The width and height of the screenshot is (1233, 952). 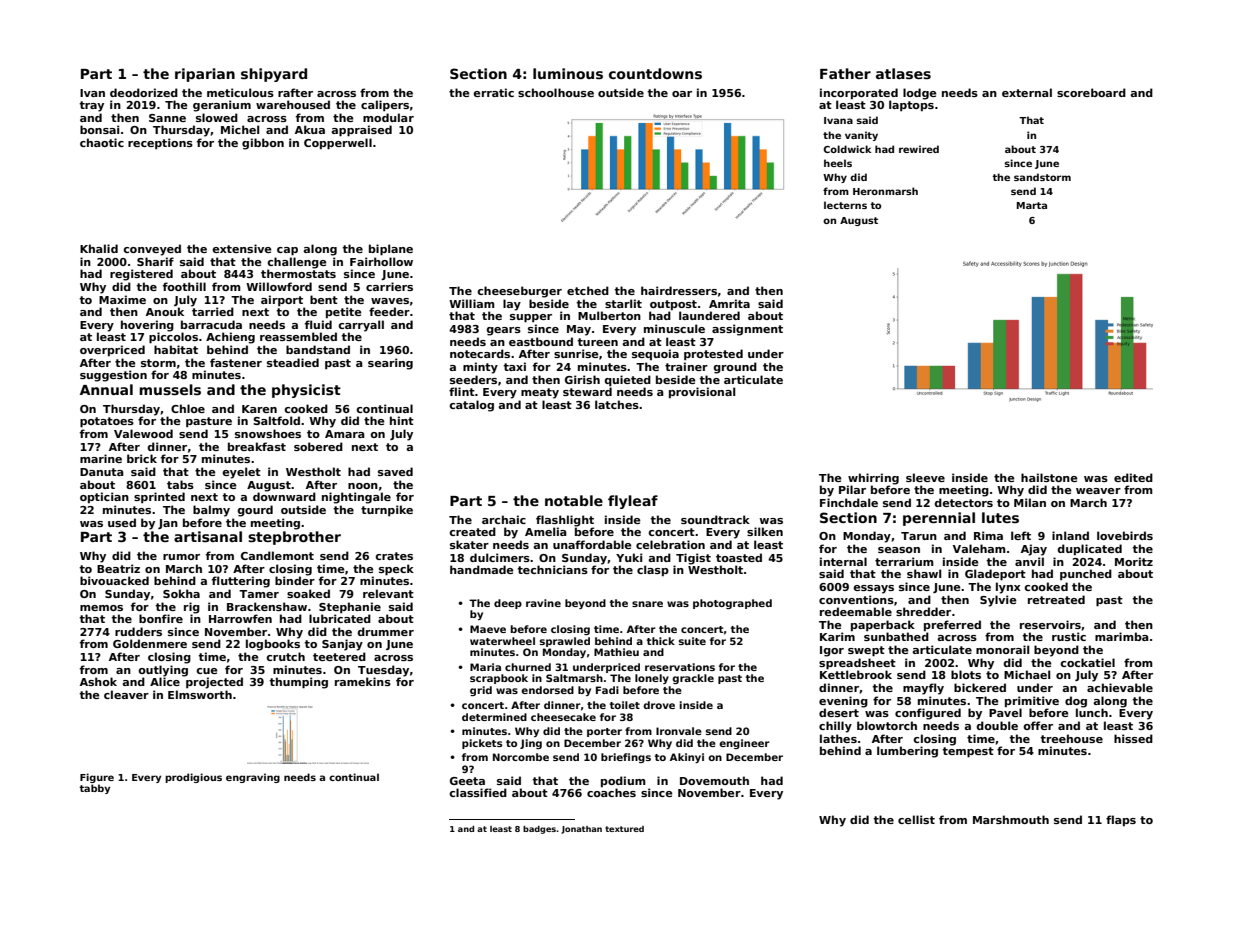 What do you see at coordinates (94, 789) in the screenshot?
I see `tabby` at bounding box center [94, 789].
